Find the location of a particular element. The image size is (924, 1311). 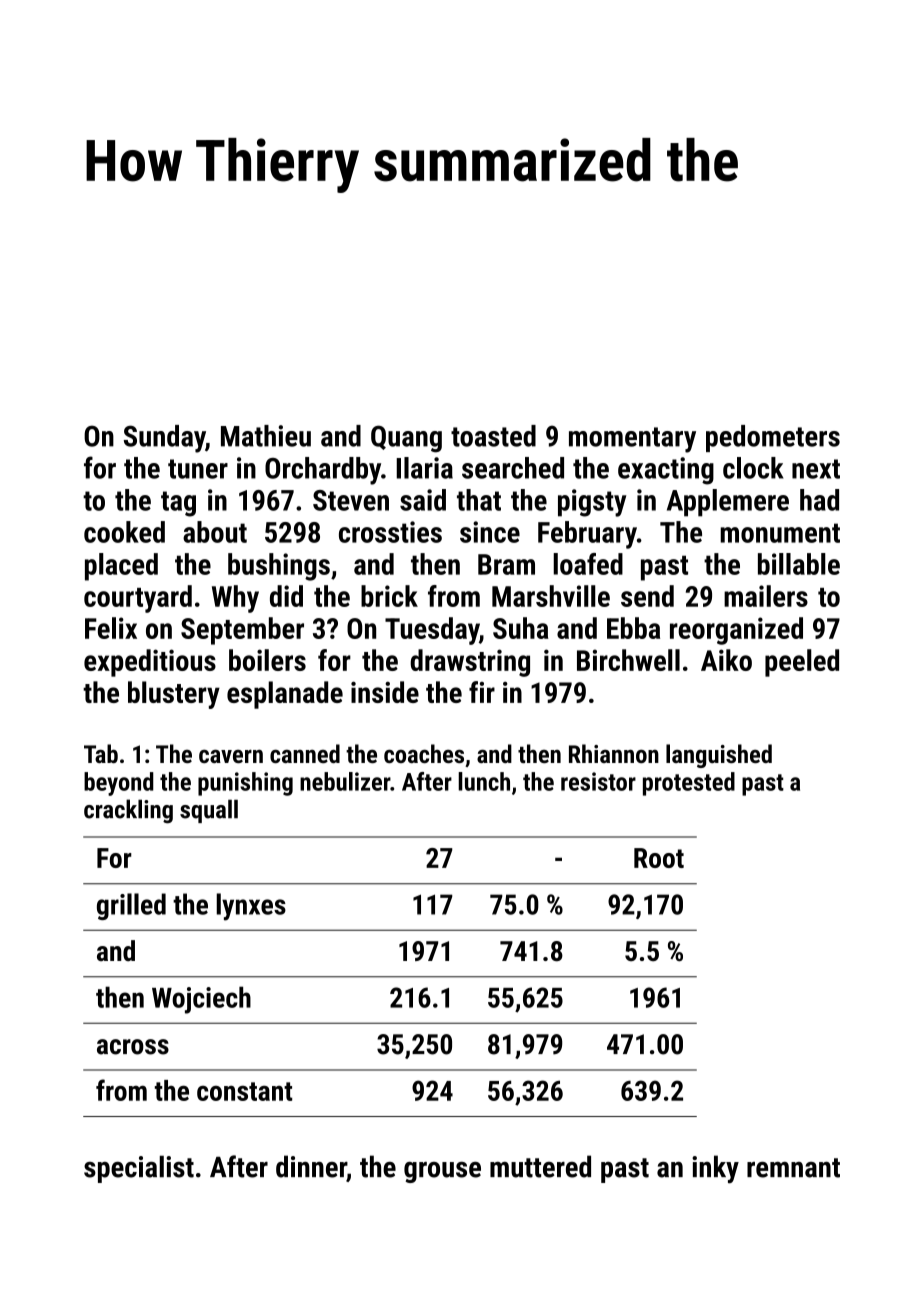

pedometers is located at coordinates (773, 438).
